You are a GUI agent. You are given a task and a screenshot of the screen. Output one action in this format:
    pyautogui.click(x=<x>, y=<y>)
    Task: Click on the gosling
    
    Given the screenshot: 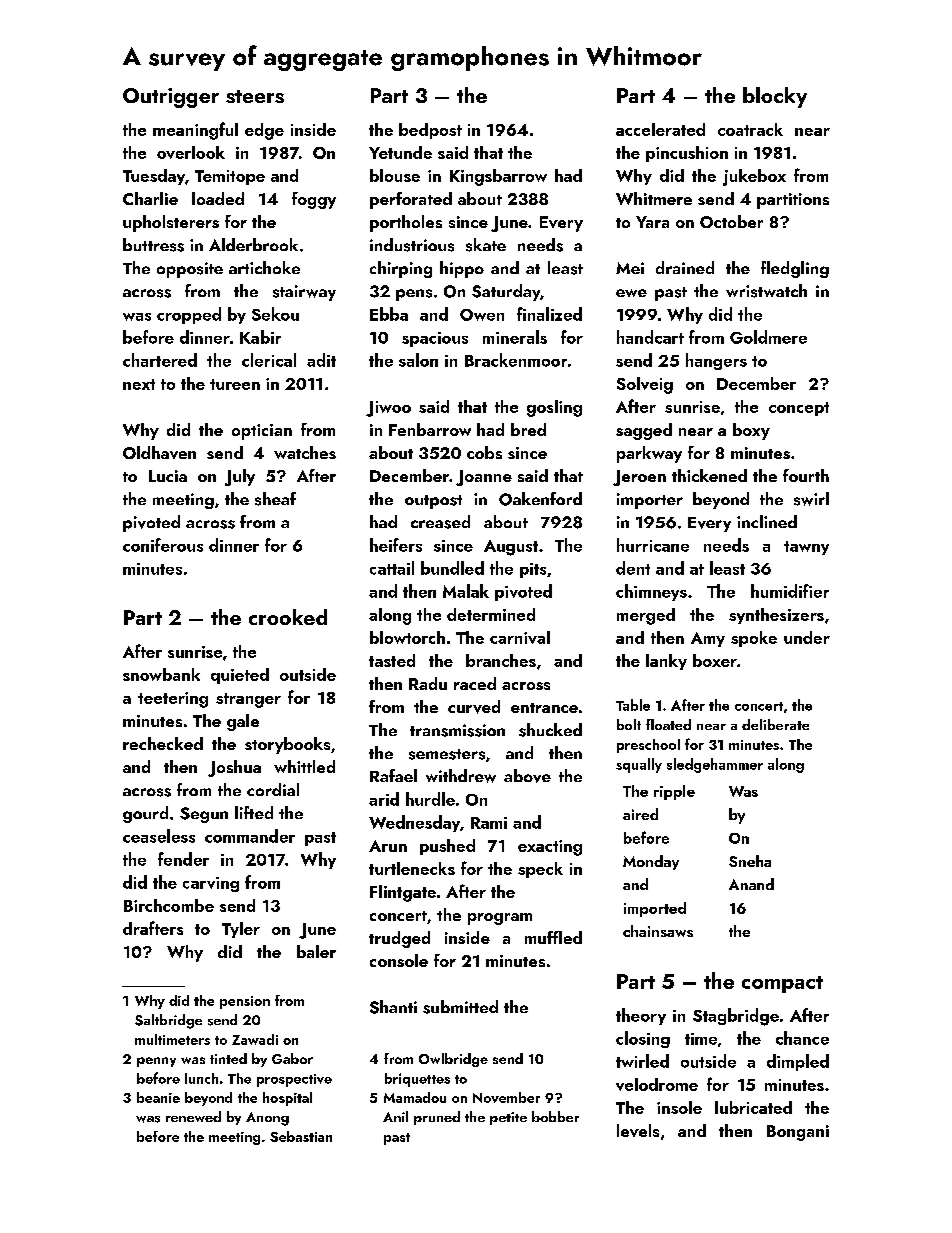 What is the action you would take?
    pyautogui.click(x=554, y=408)
